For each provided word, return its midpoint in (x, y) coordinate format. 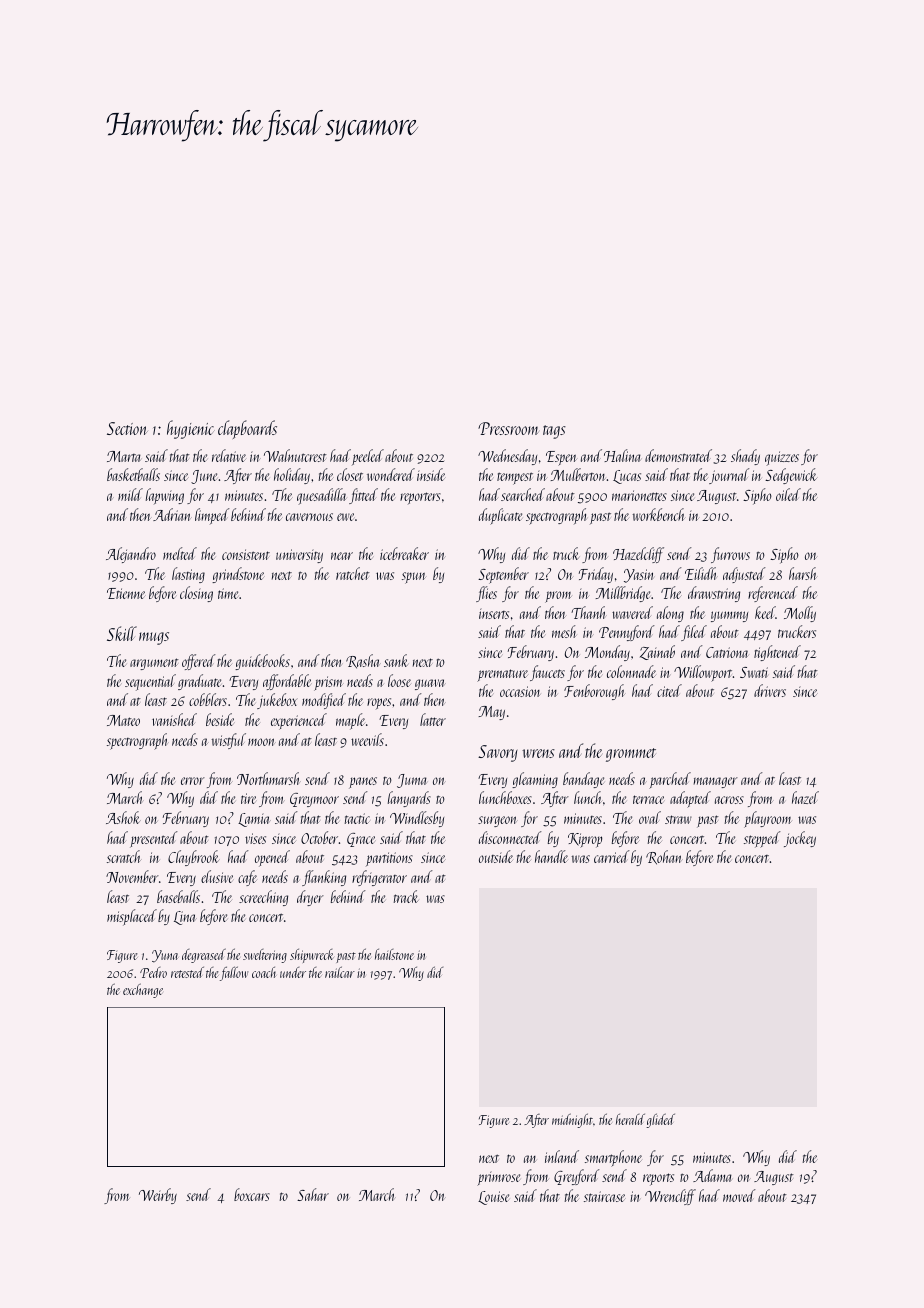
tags (554, 432)
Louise (493, 1198)
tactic (357, 818)
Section (127, 428)
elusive (217, 876)
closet (350, 474)
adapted (690, 799)
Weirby (158, 1196)
